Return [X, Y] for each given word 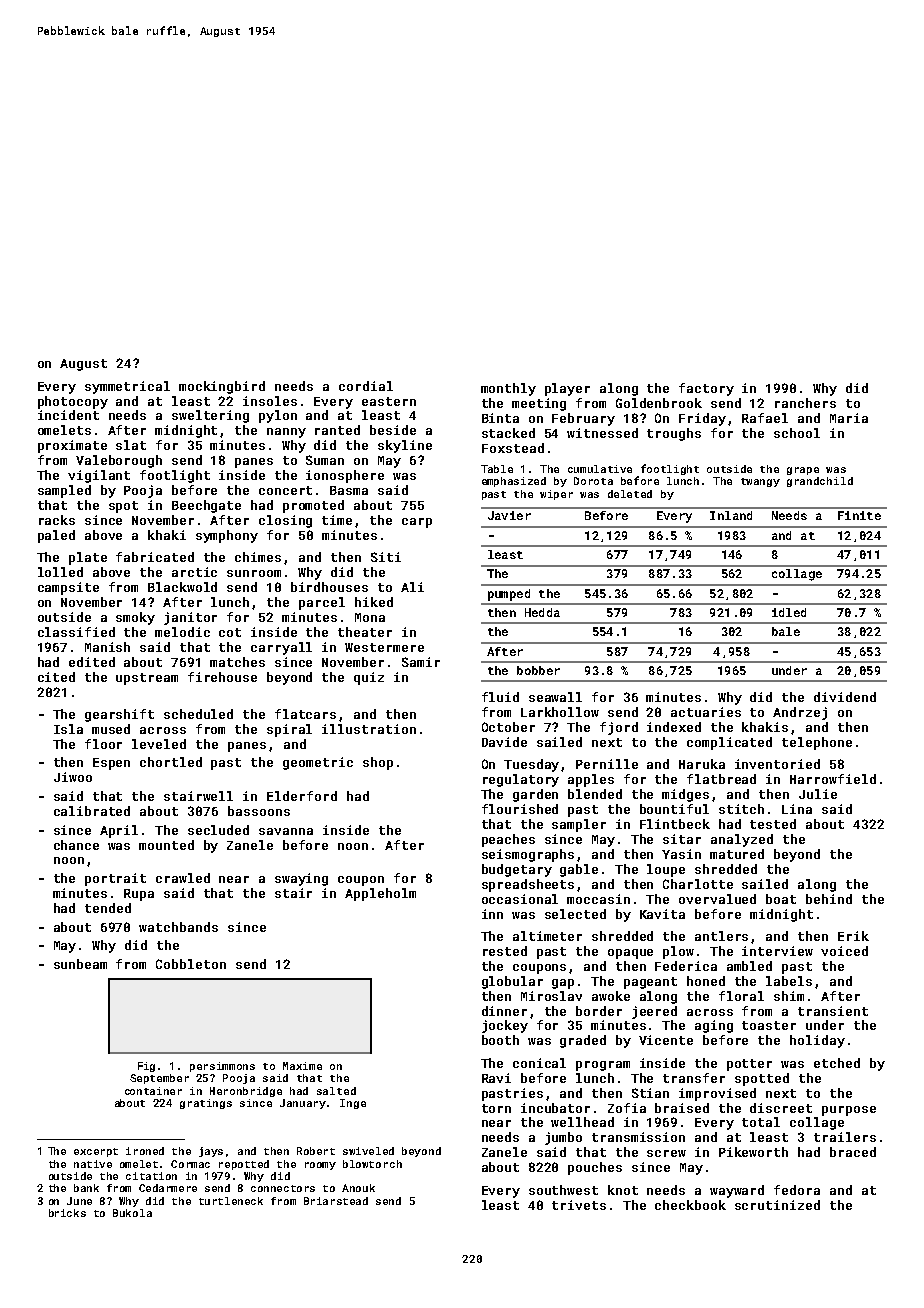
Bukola [132, 1213]
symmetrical [127, 387]
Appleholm [380, 894]
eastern [389, 401]
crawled [183, 878]
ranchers [805, 403]
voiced [844, 951]
